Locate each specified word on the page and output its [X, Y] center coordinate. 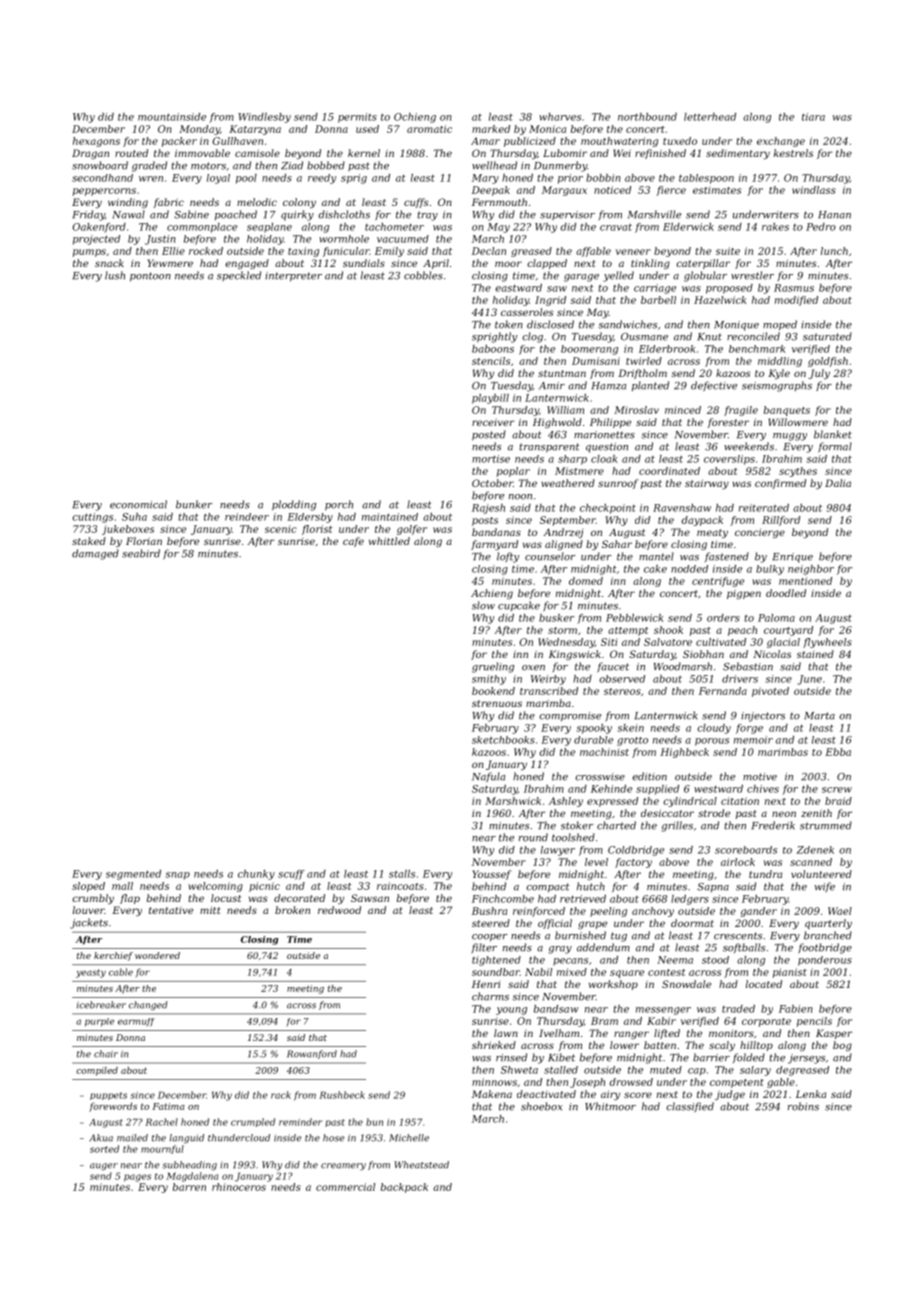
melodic [257, 202]
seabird [141, 553]
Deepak [491, 191]
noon [520, 497]
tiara [813, 117]
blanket [833, 434]
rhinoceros [239, 1187]
